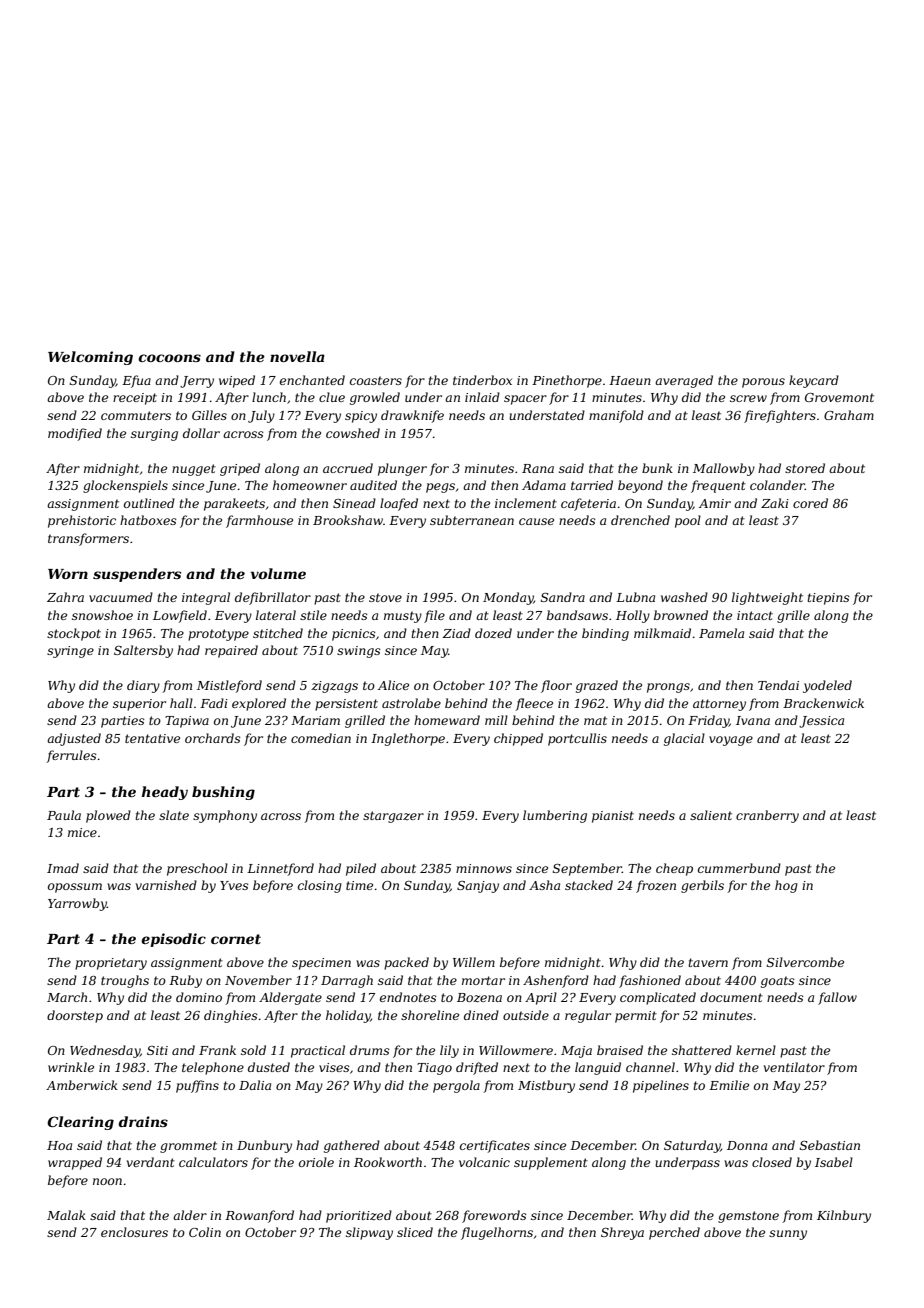  What do you see at coordinates (354, 635) in the screenshot?
I see `picnics` at bounding box center [354, 635].
